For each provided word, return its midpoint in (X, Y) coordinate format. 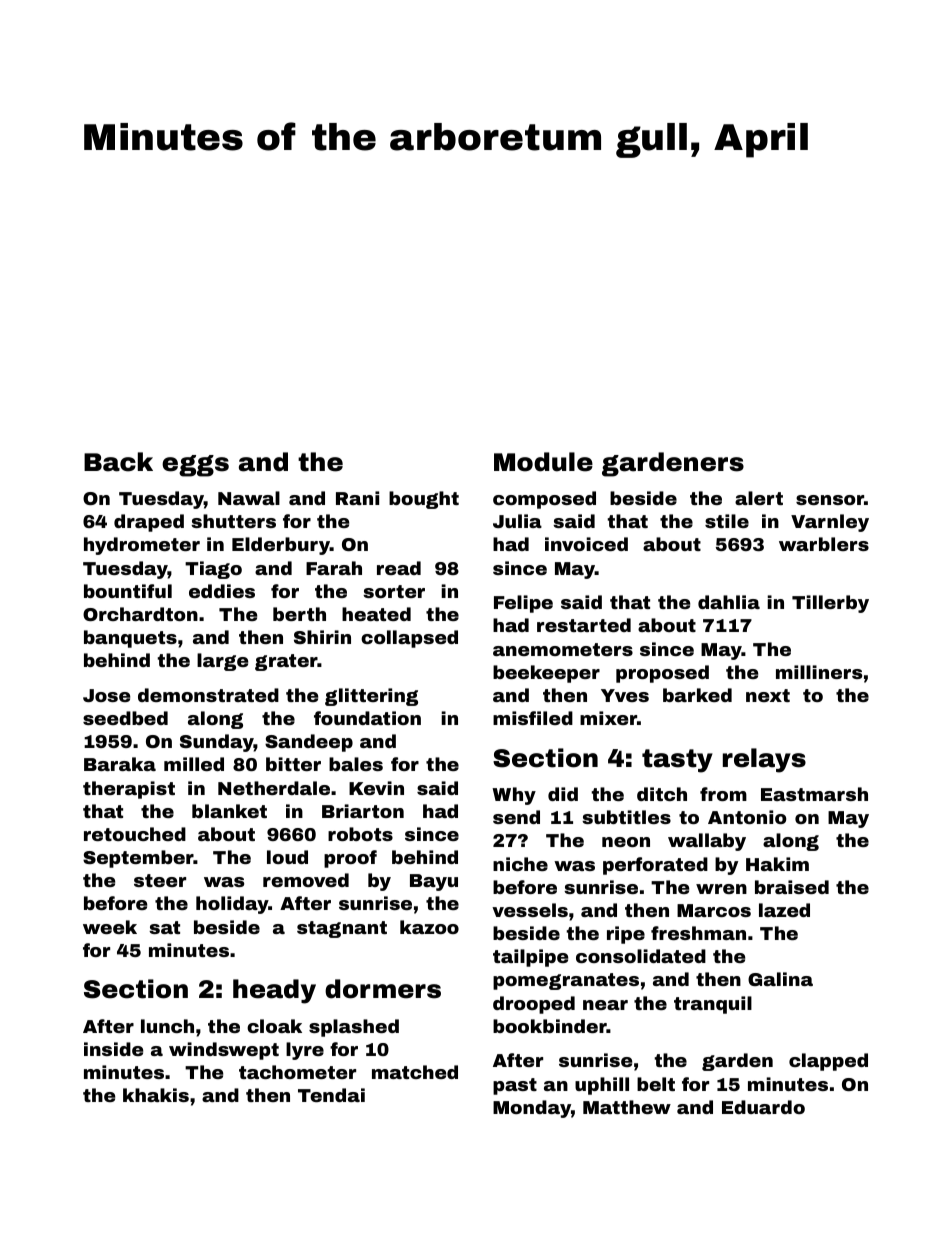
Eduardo (763, 1107)
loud (287, 857)
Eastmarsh (814, 794)
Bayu (434, 882)
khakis (156, 1095)
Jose (106, 695)
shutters (233, 521)
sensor (830, 500)
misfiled (533, 718)
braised (792, 887)
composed (544, 500)
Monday (532, 1109)
